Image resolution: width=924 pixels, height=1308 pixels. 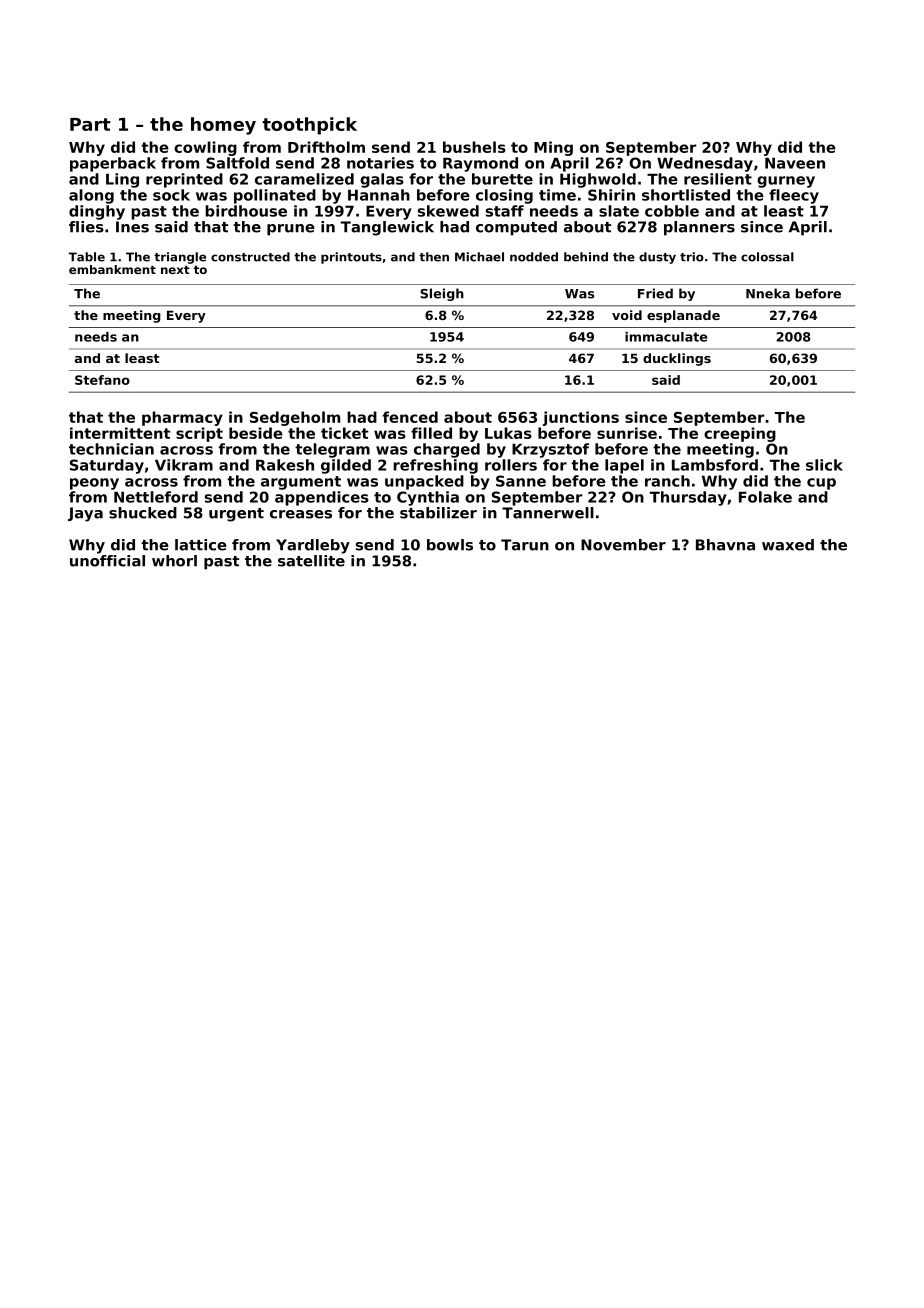 I want to click on unofficial, so click(x=107, y=561).
